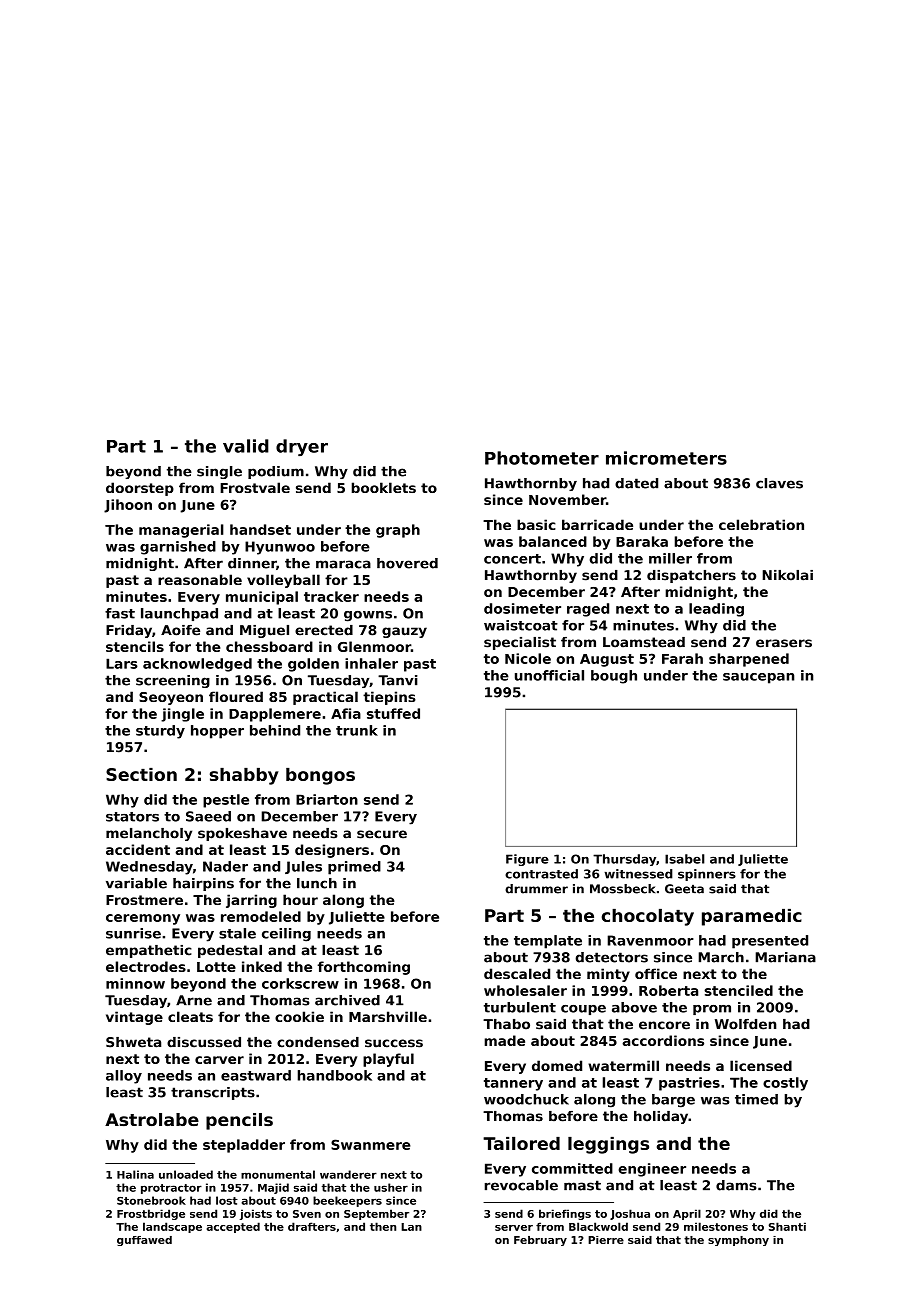  I want to click on bongos, so click(320, 776).
